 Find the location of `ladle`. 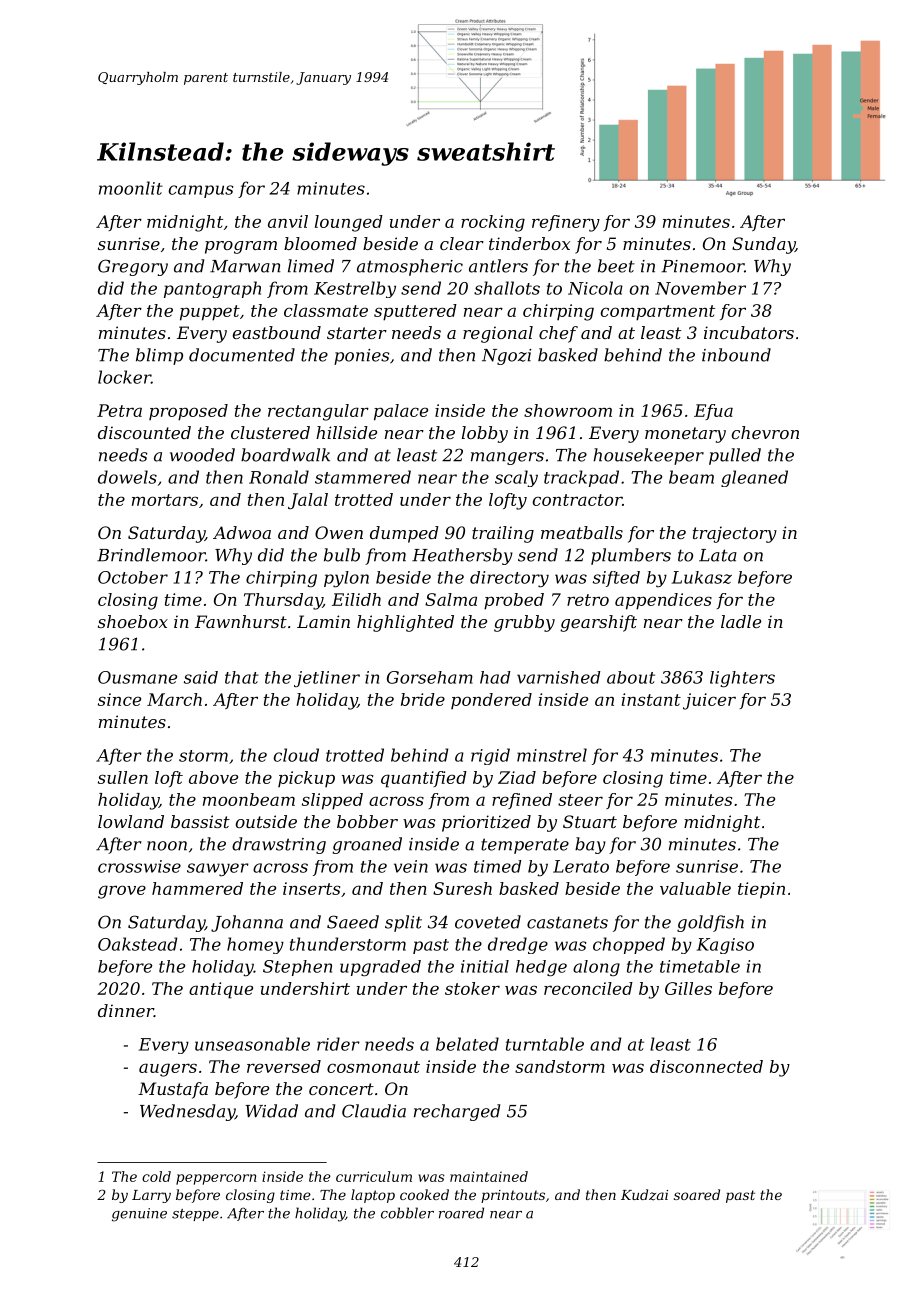

ladle is located at coordinates (741, 621).
